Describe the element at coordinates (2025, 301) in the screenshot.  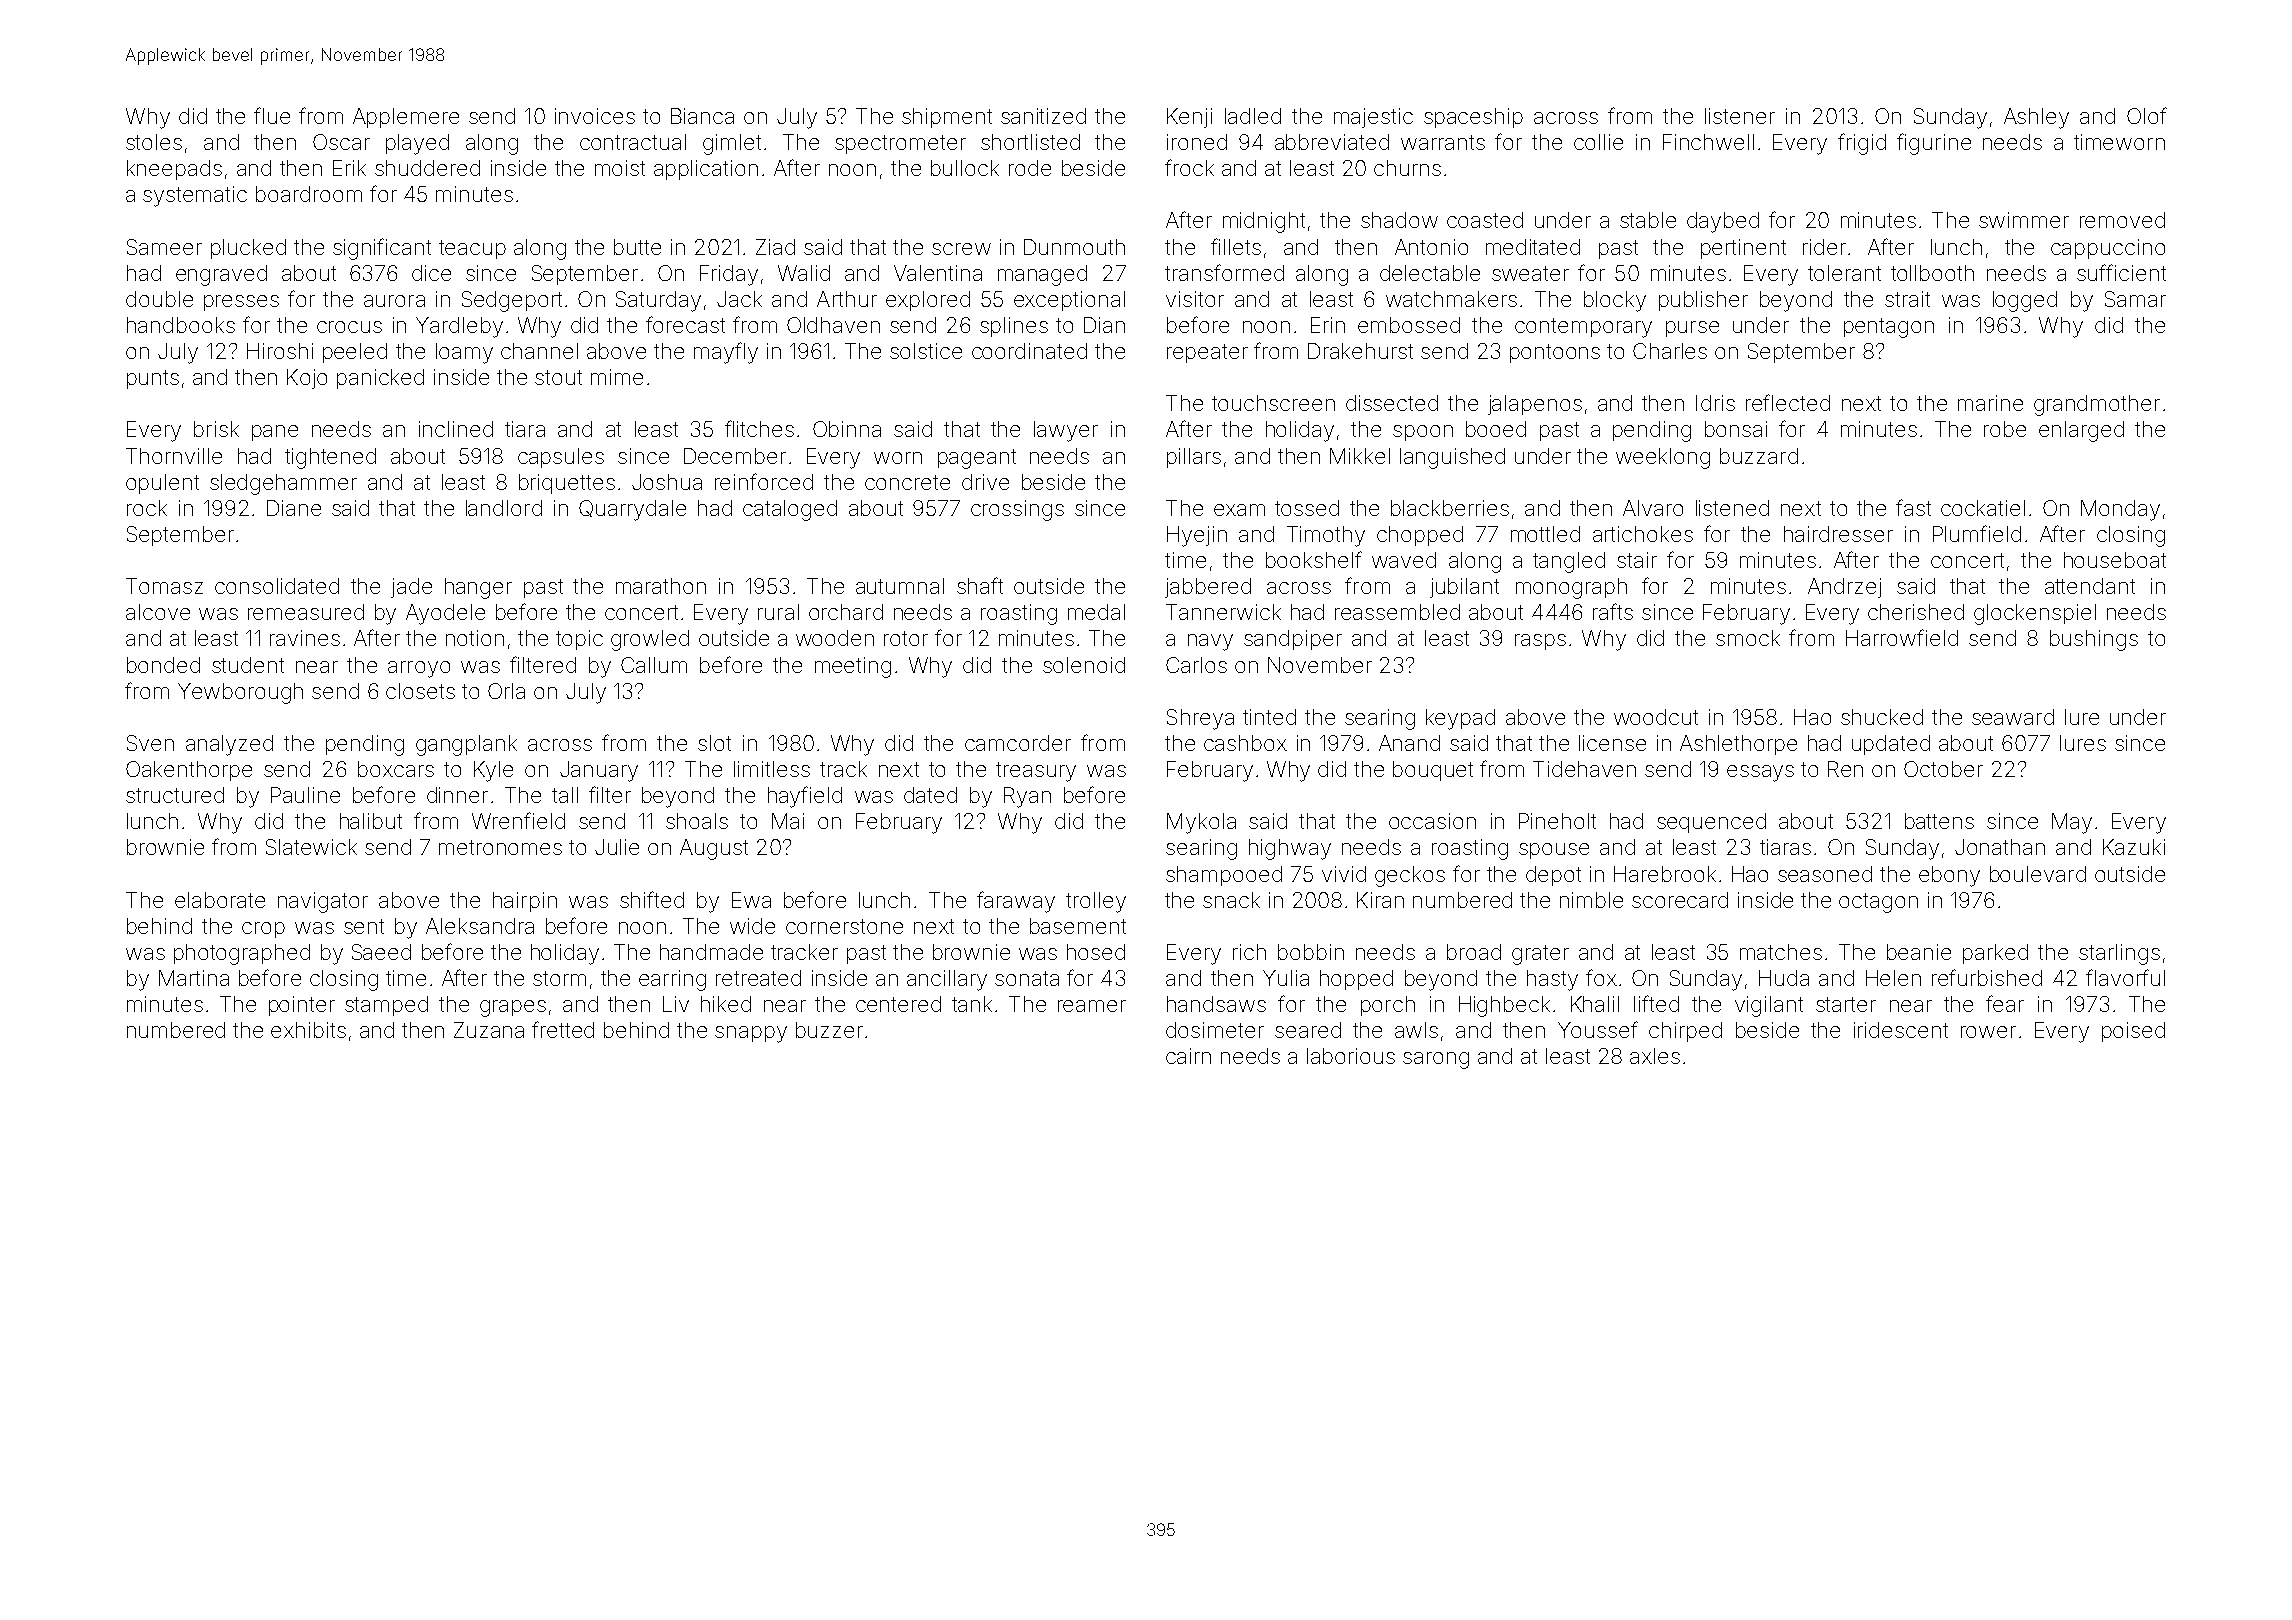
I see `logged` at that location.
